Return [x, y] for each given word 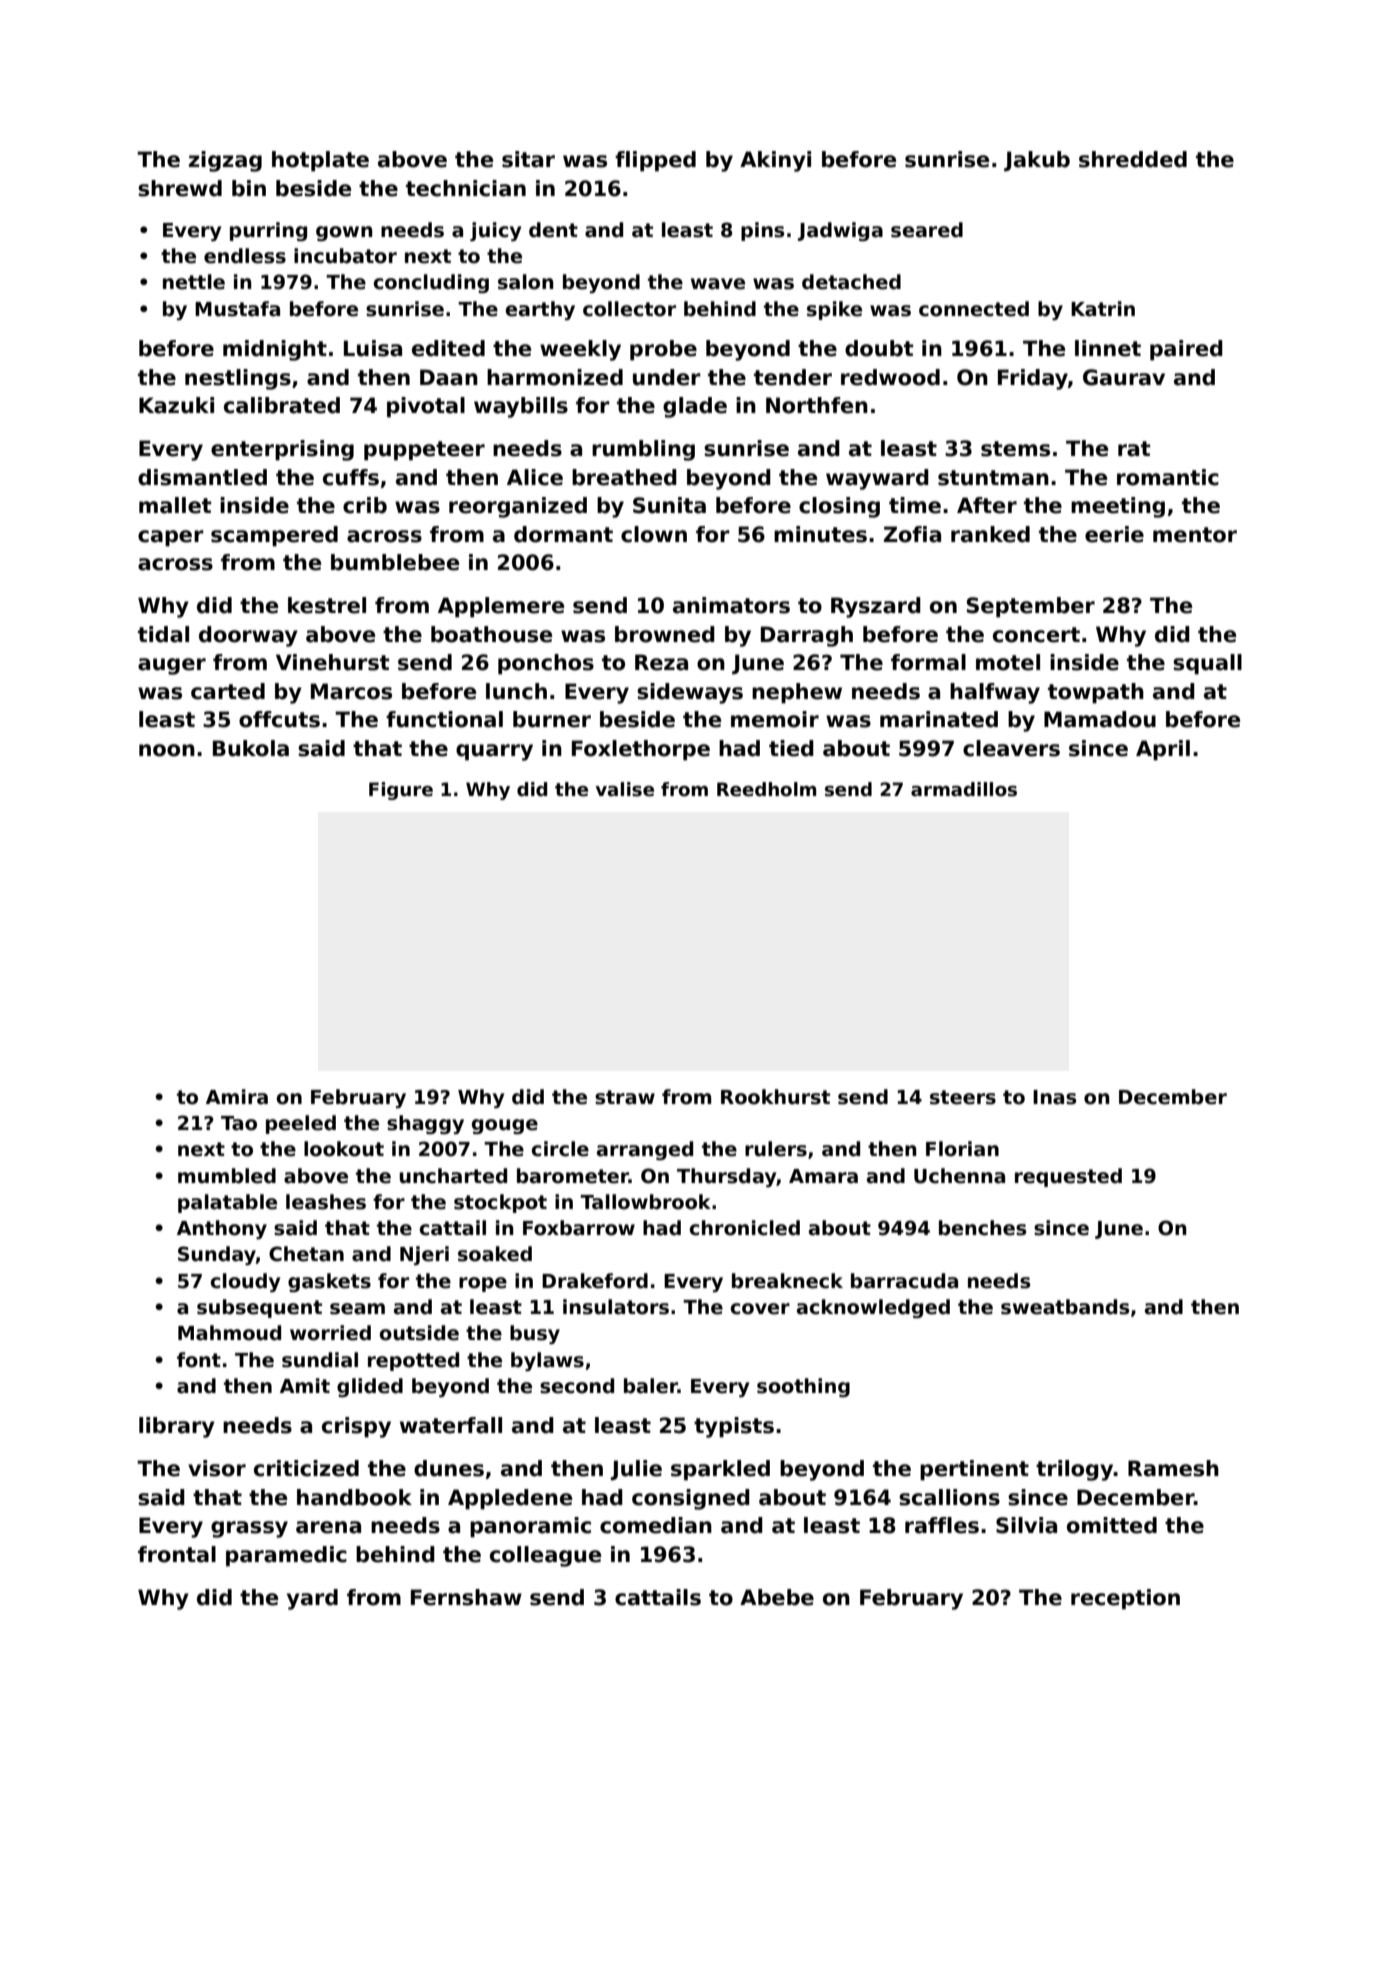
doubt [879, 348]
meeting [1118, 507]
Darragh [807, 636]
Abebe [777, 1597]
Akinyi [775, 161]
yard [312, 1599]
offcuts [279, 719]
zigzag [225, 161]
